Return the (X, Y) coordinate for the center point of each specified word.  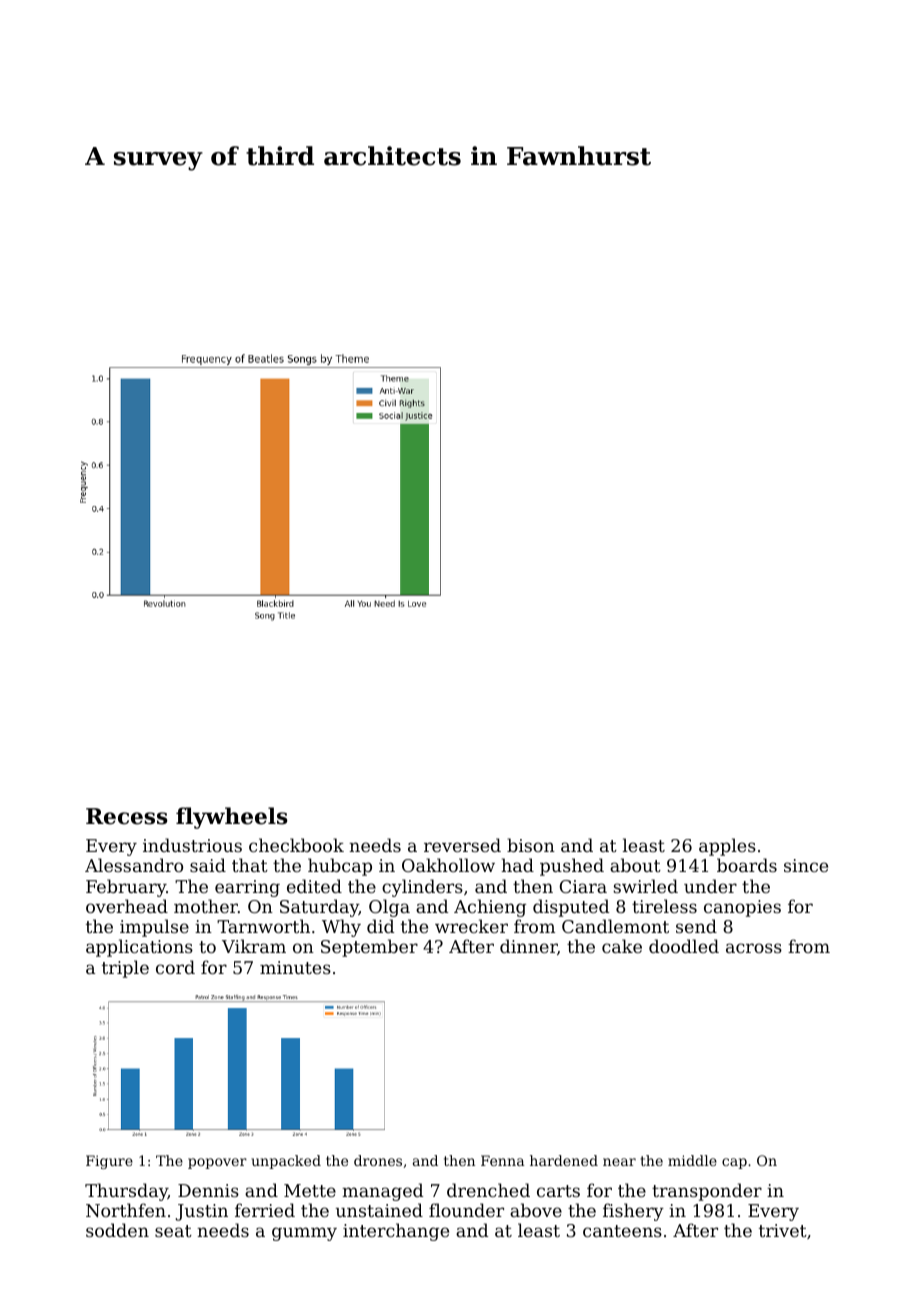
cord (175, 967)
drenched (488, 1190)
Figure (109, 1162)
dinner (528, 946)
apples (727, 847)
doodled (684, 946)
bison (531, 845)
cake (622, 946)
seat (173, 1231)
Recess (127, 816)
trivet (783, 1230)
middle (692, 1160)
